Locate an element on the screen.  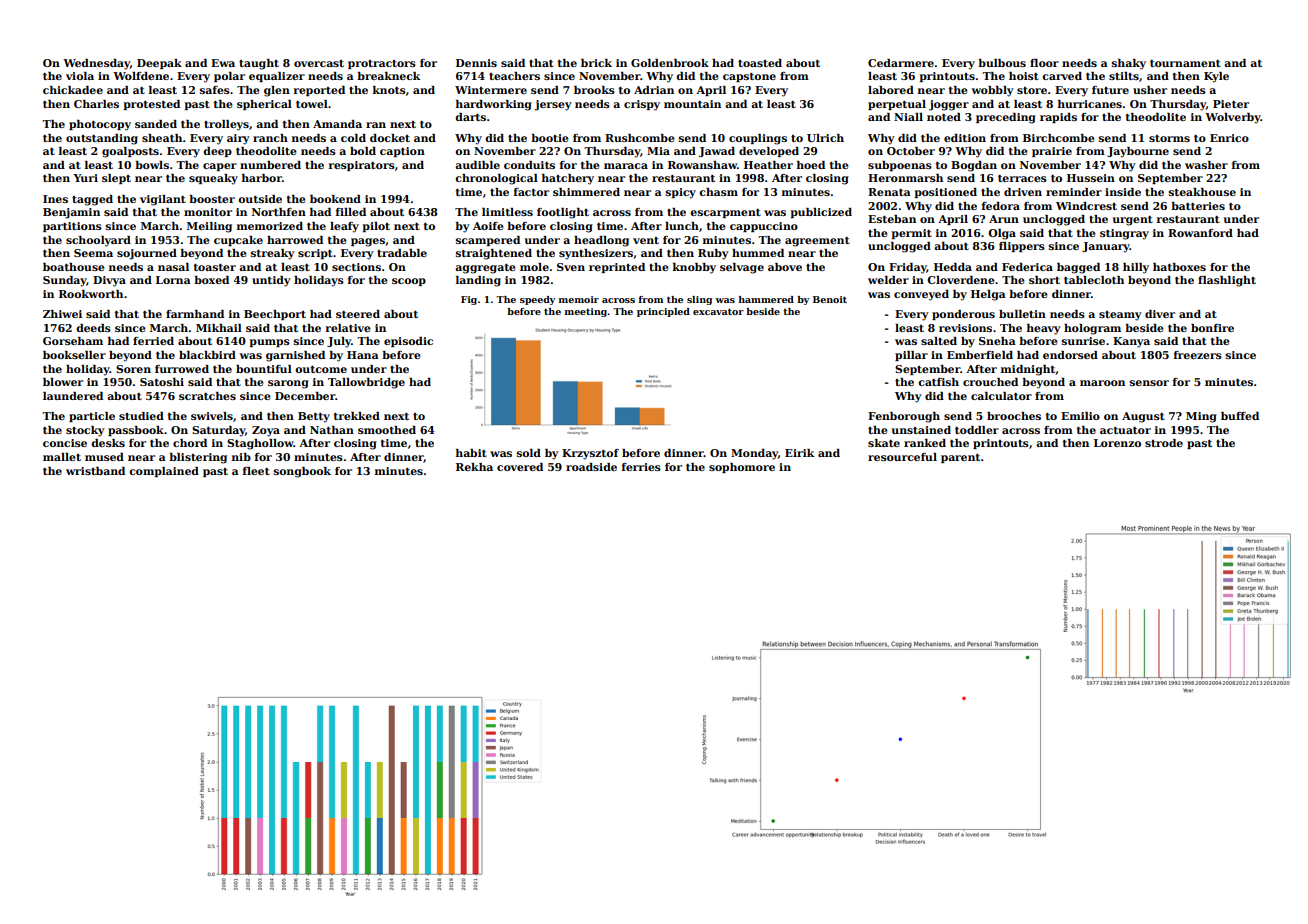
crispy is located at coordinates (642, 105).
